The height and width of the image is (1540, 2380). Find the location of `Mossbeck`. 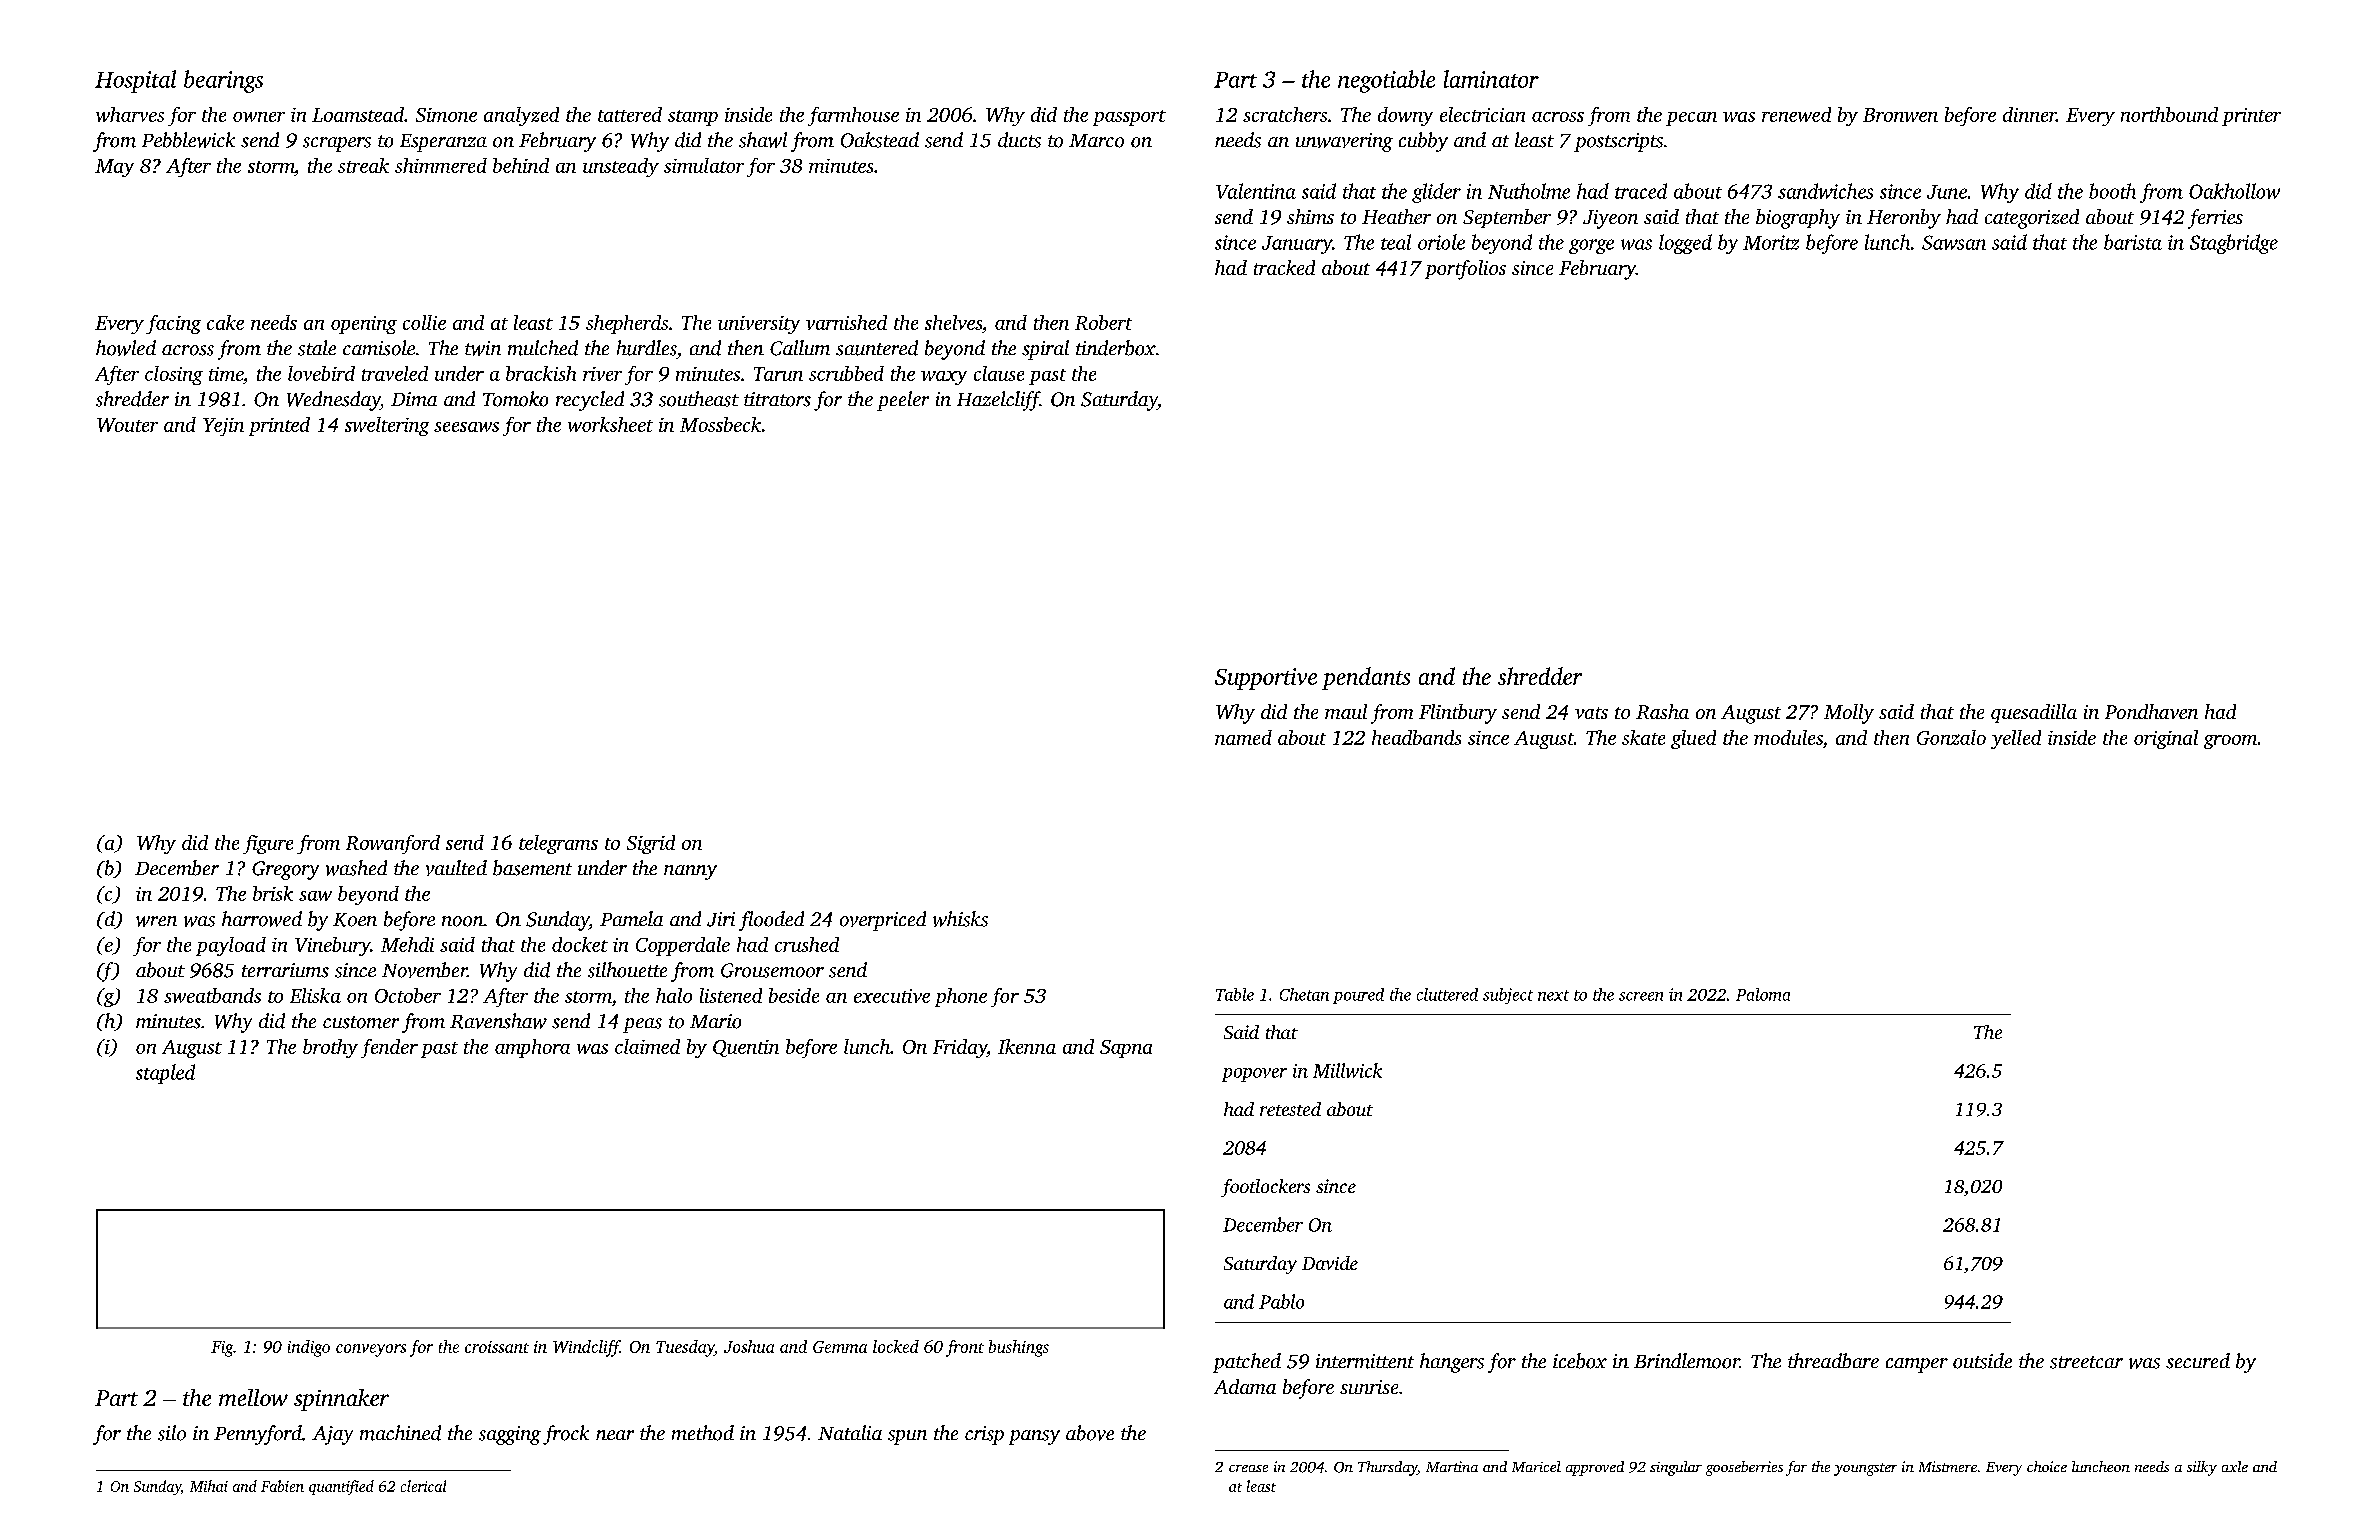

Mossbeck is located at coordinates (720, 424).
